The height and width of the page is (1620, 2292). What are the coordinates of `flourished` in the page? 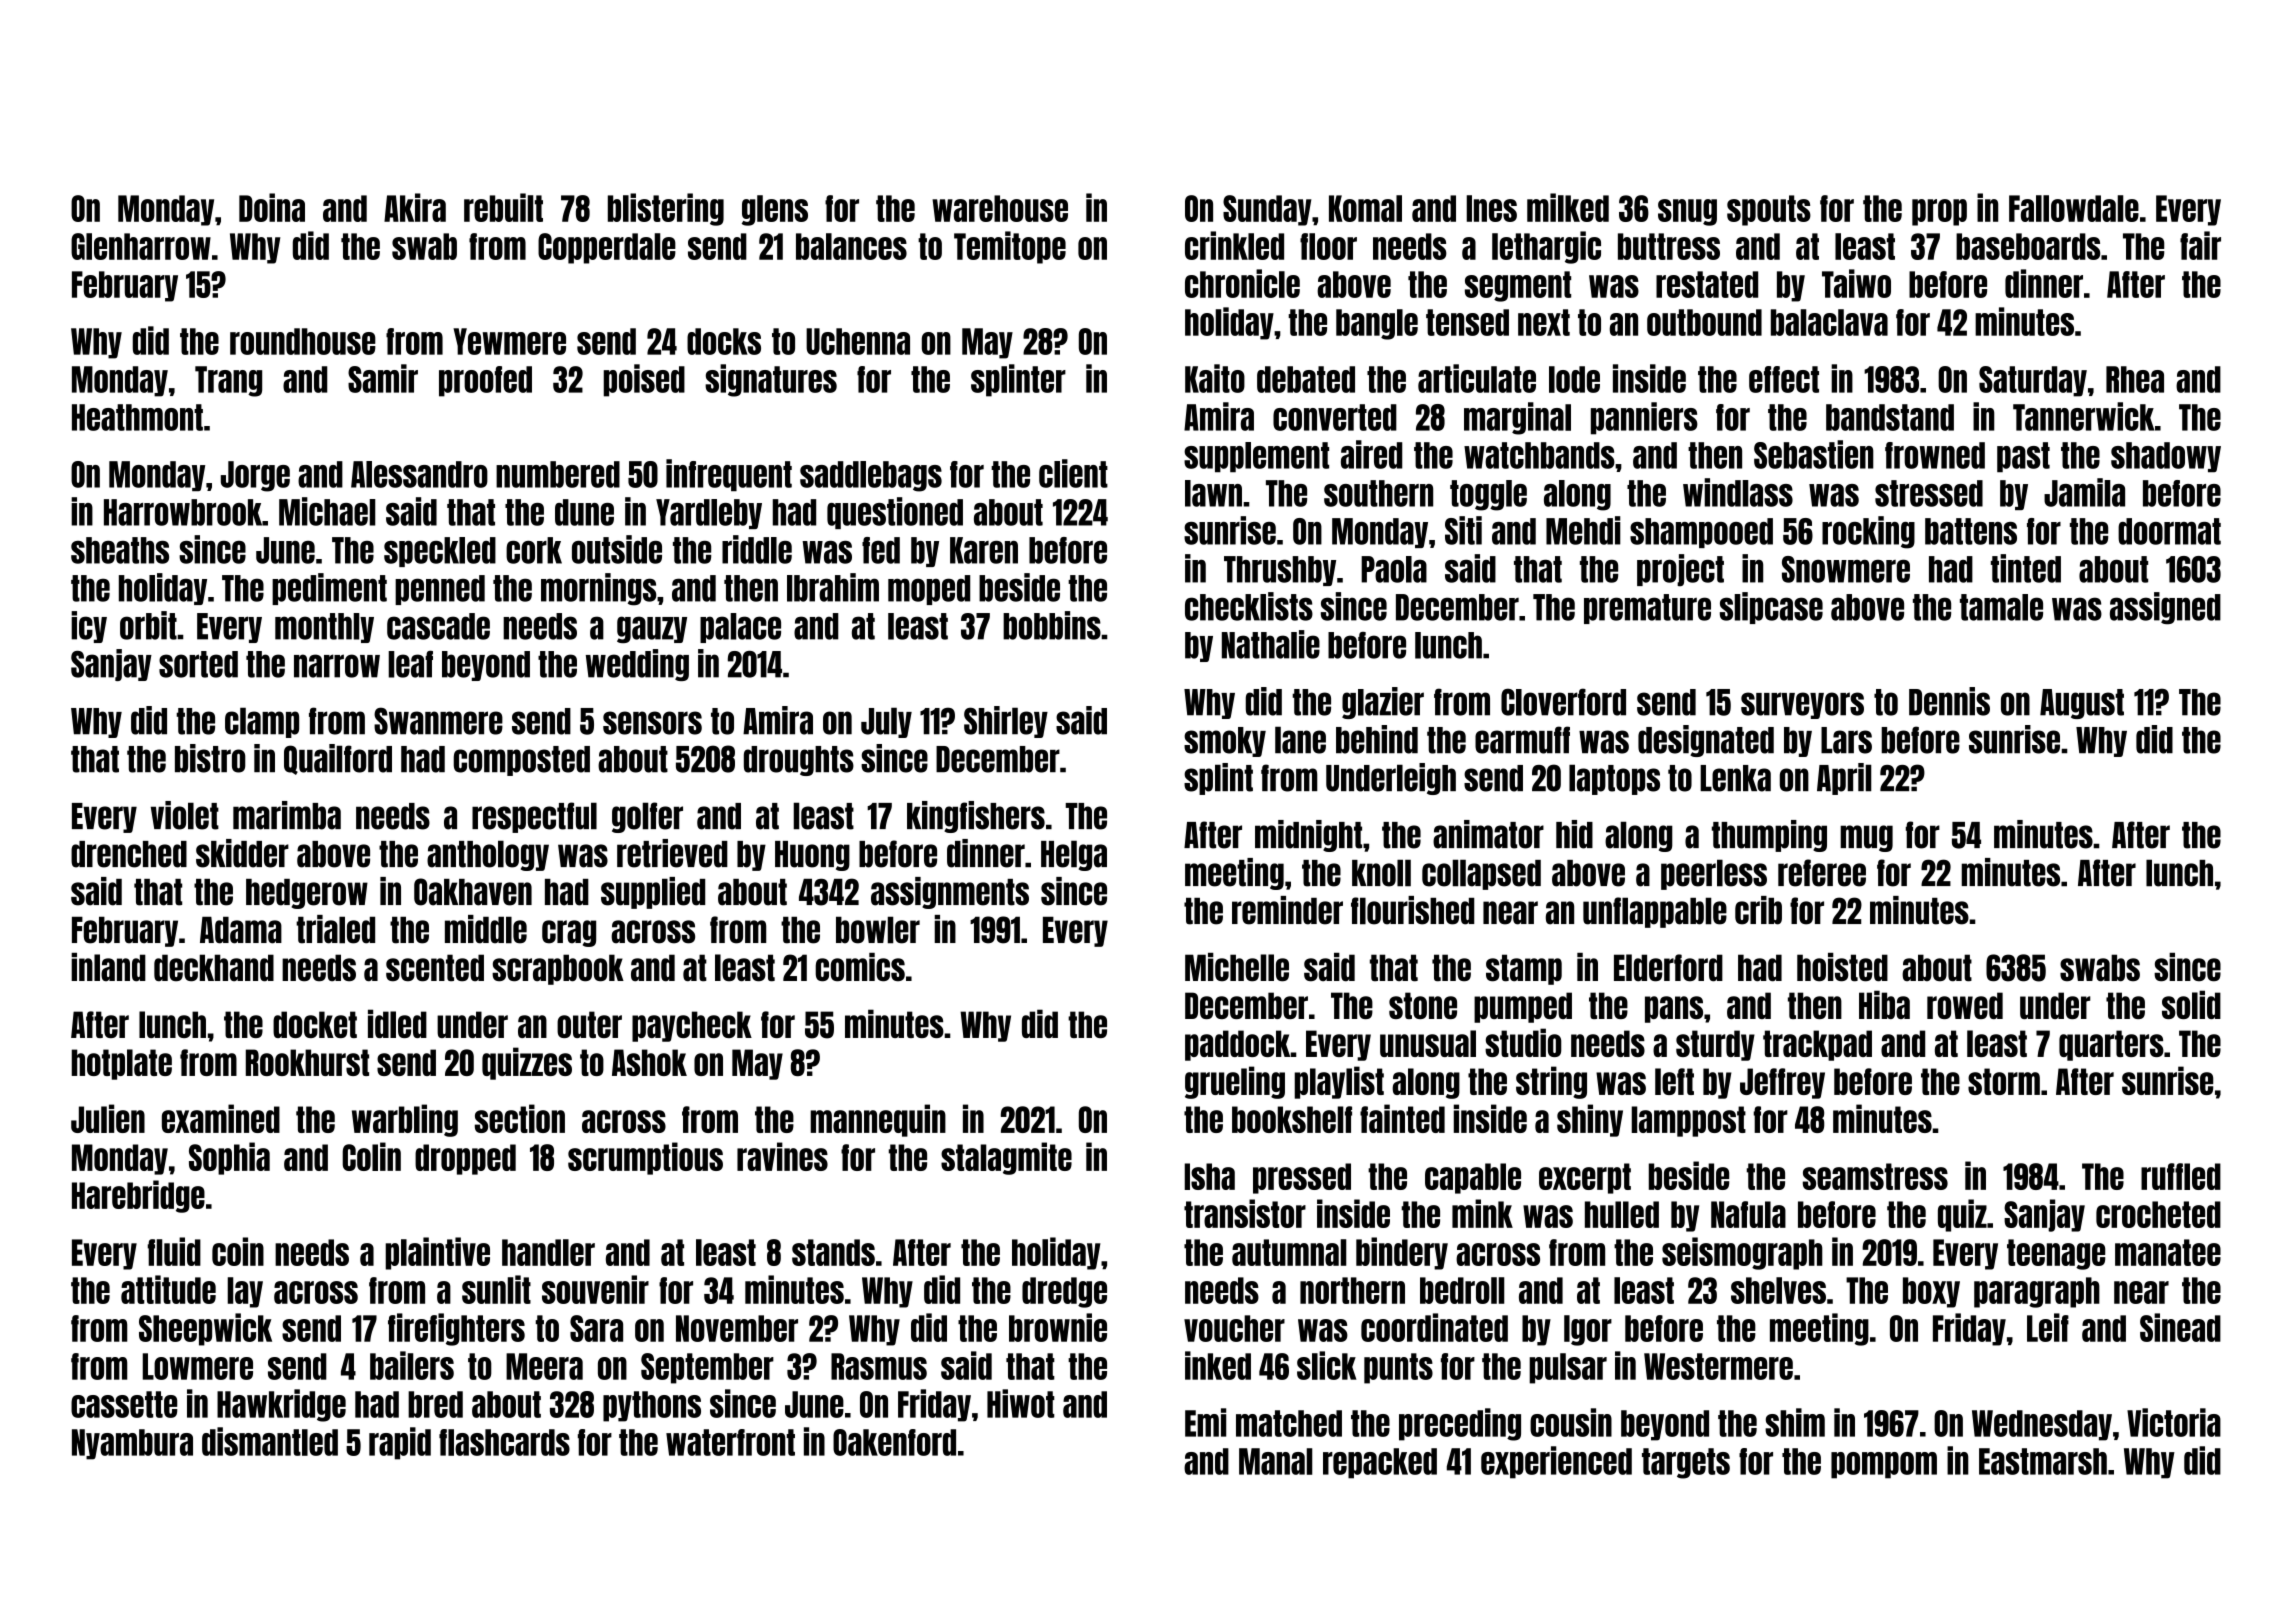 It's located at (1412, 910).
